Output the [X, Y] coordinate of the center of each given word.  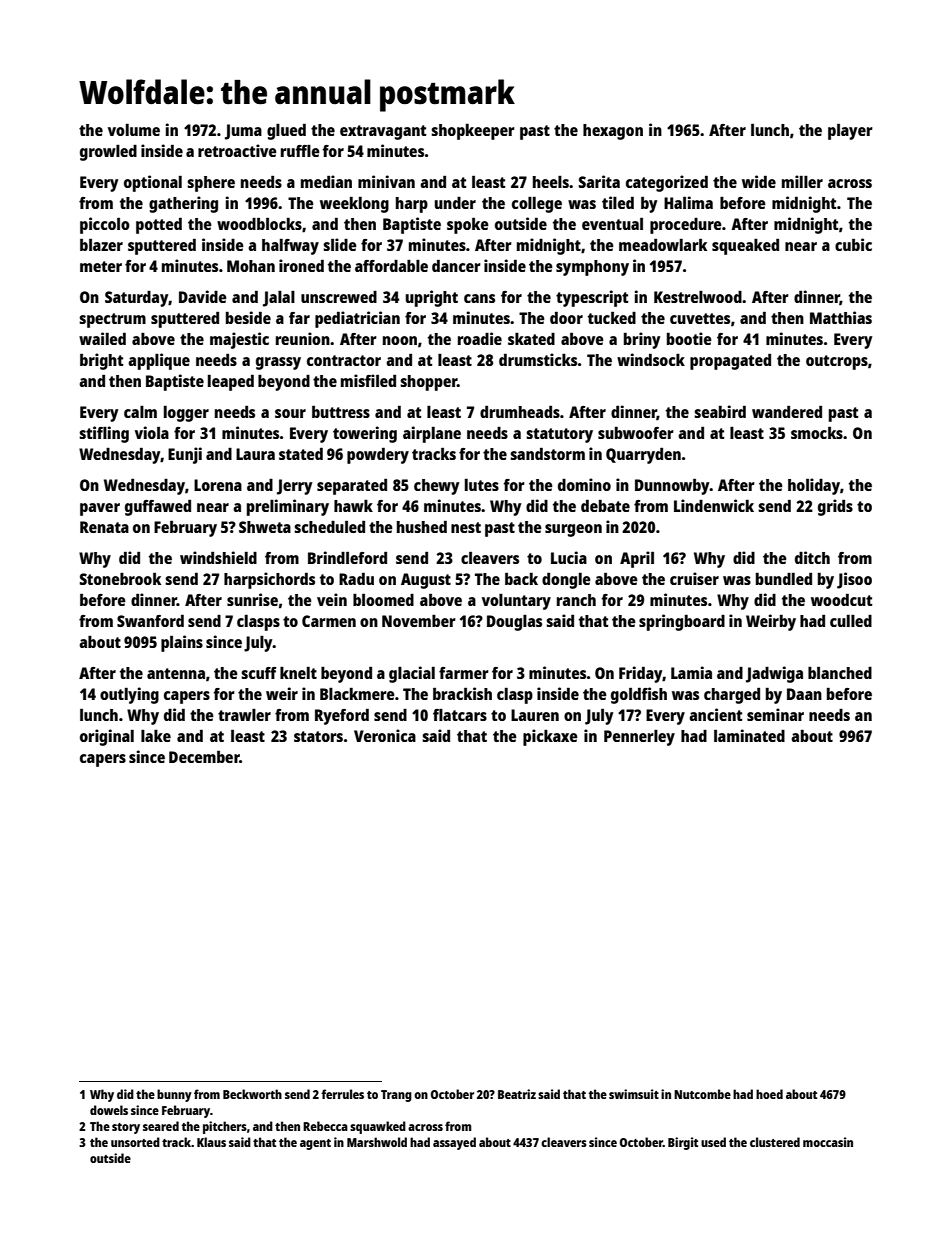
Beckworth [252, 1094]
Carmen [329, 621]
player [850, 131]
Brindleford [347, 557]
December [204, 756]
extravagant [383, 132]
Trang [396, 1096]
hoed [769, 1094]
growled [108, 153]
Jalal [279, 299]
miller [802, 181]
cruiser [694, 578]
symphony [592, 268]
